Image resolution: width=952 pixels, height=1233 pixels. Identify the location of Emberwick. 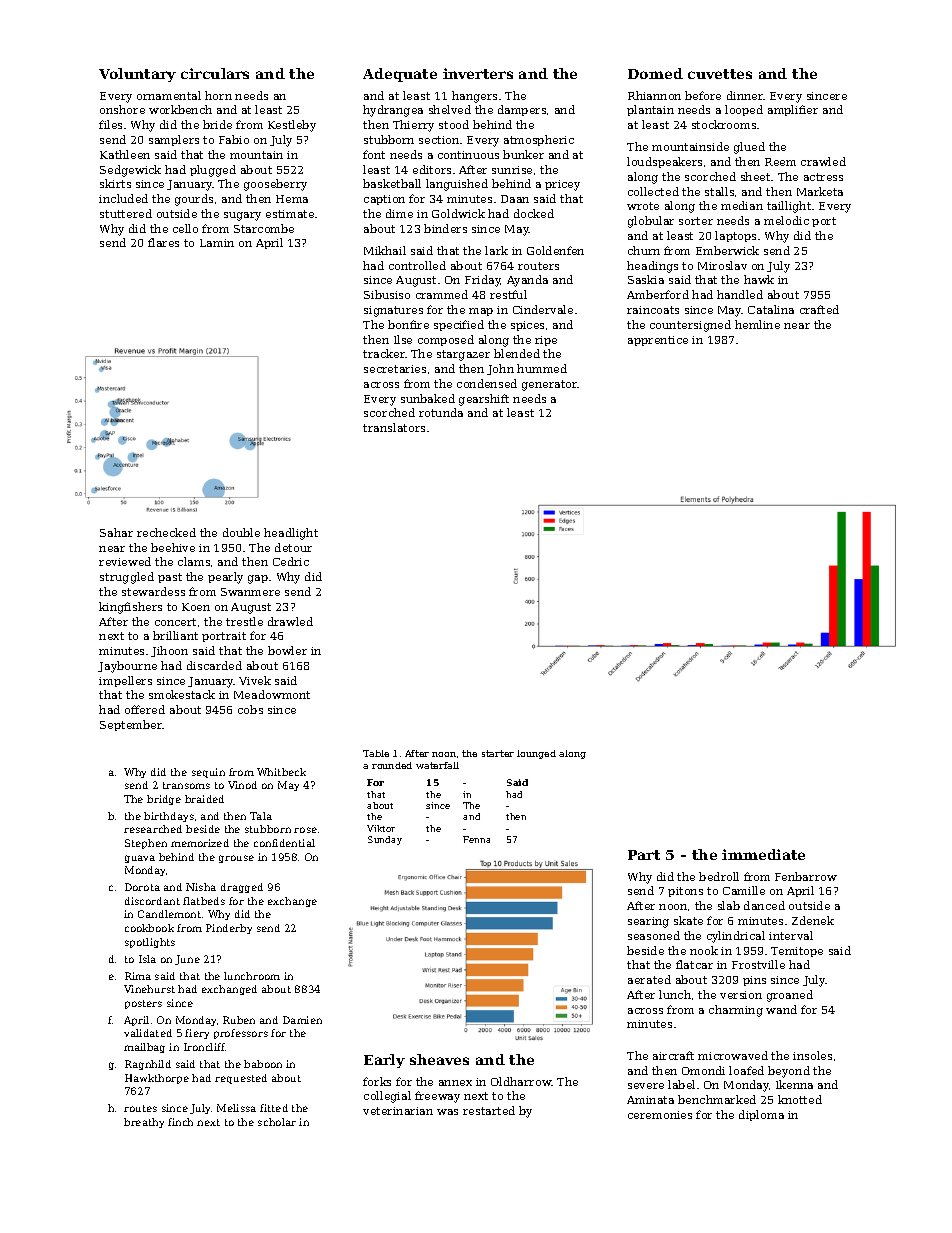
(727, 250).
